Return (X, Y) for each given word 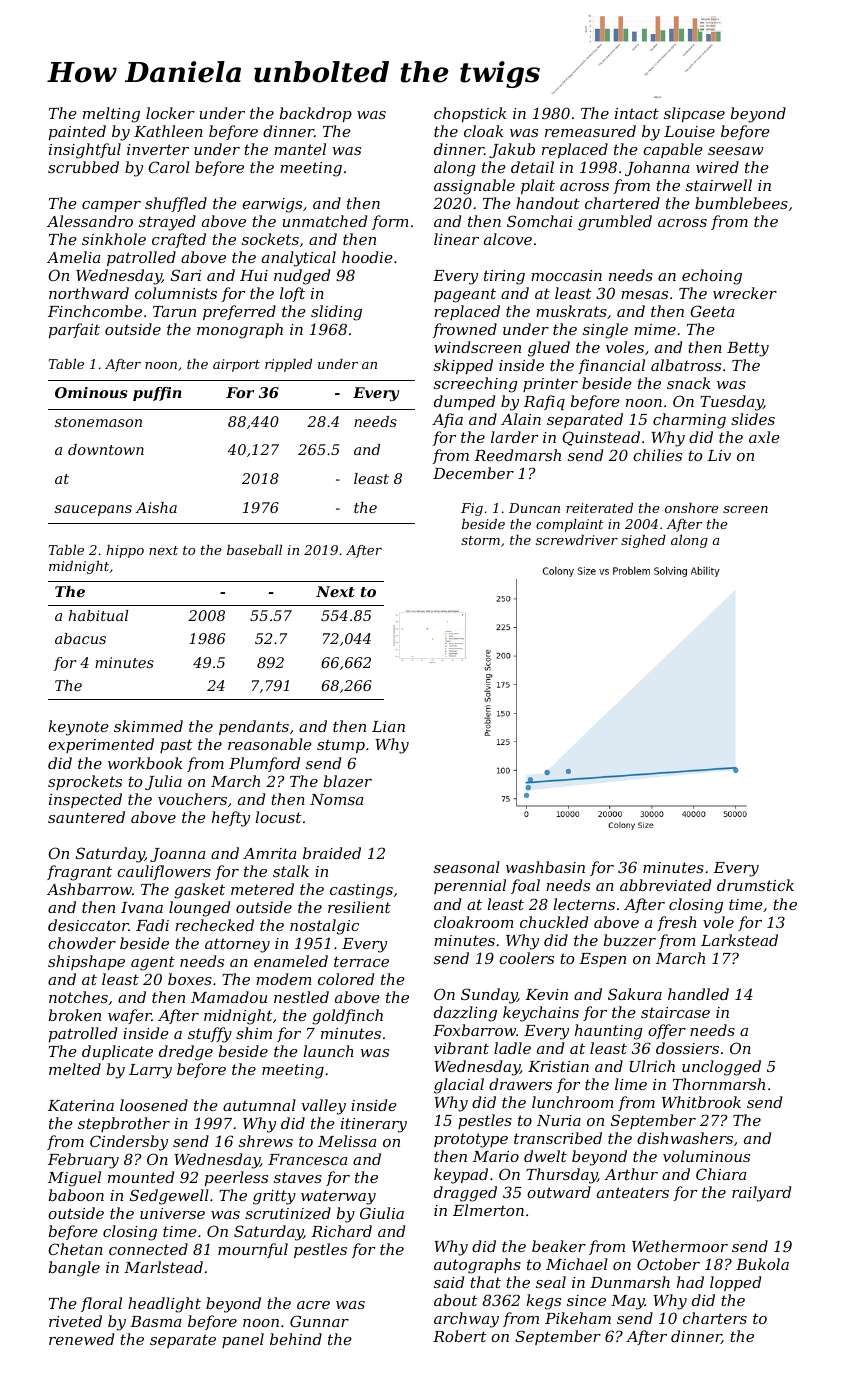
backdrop (316, 114)
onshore (692, 508)
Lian (388, 726)
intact (637, 113)
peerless (236, 1178)
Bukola (762, 1264)
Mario (496, 1156)
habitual (98, 615)
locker (170, 113)
